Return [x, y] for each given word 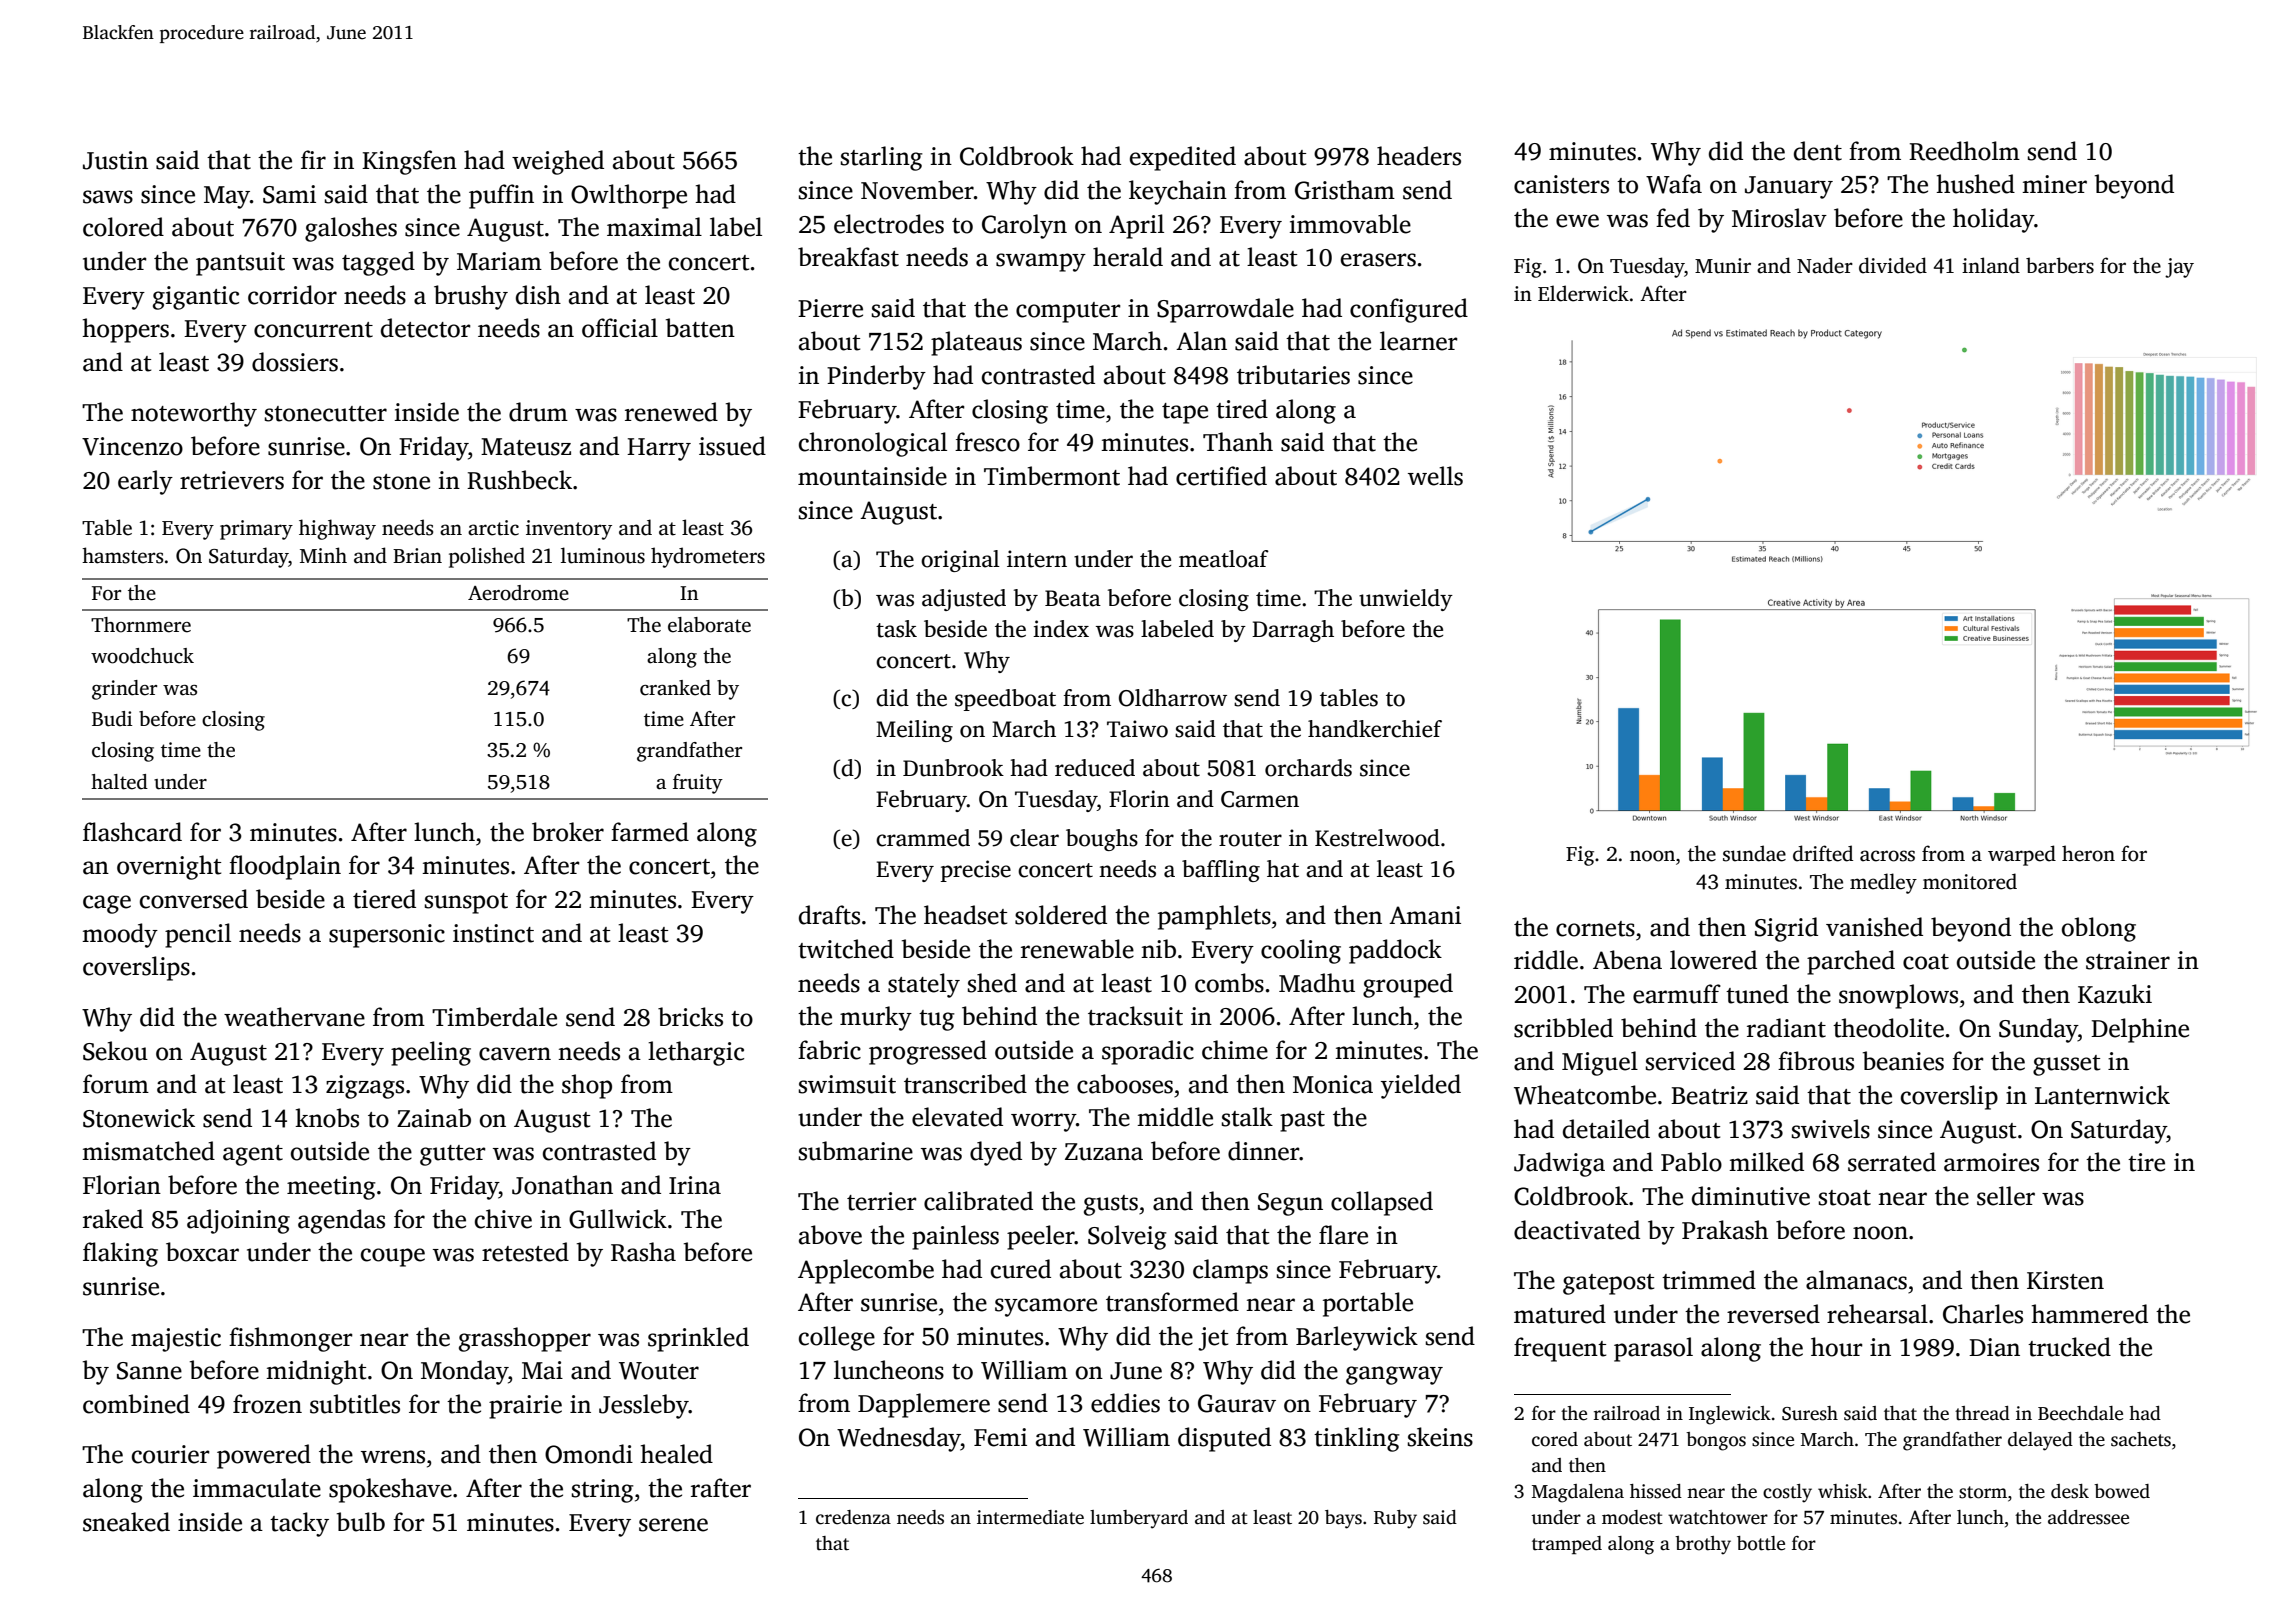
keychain [1178, 192]
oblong [2099, 929]
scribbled [1563, 1028]
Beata [1073, 598]
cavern [515, 1054]
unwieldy [1406, 600]
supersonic [387, 936]
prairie [525, 1407]
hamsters [122, 555]
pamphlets [1214, 917]
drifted [1823, 853]
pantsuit [240, 264]
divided [1893, 265]
